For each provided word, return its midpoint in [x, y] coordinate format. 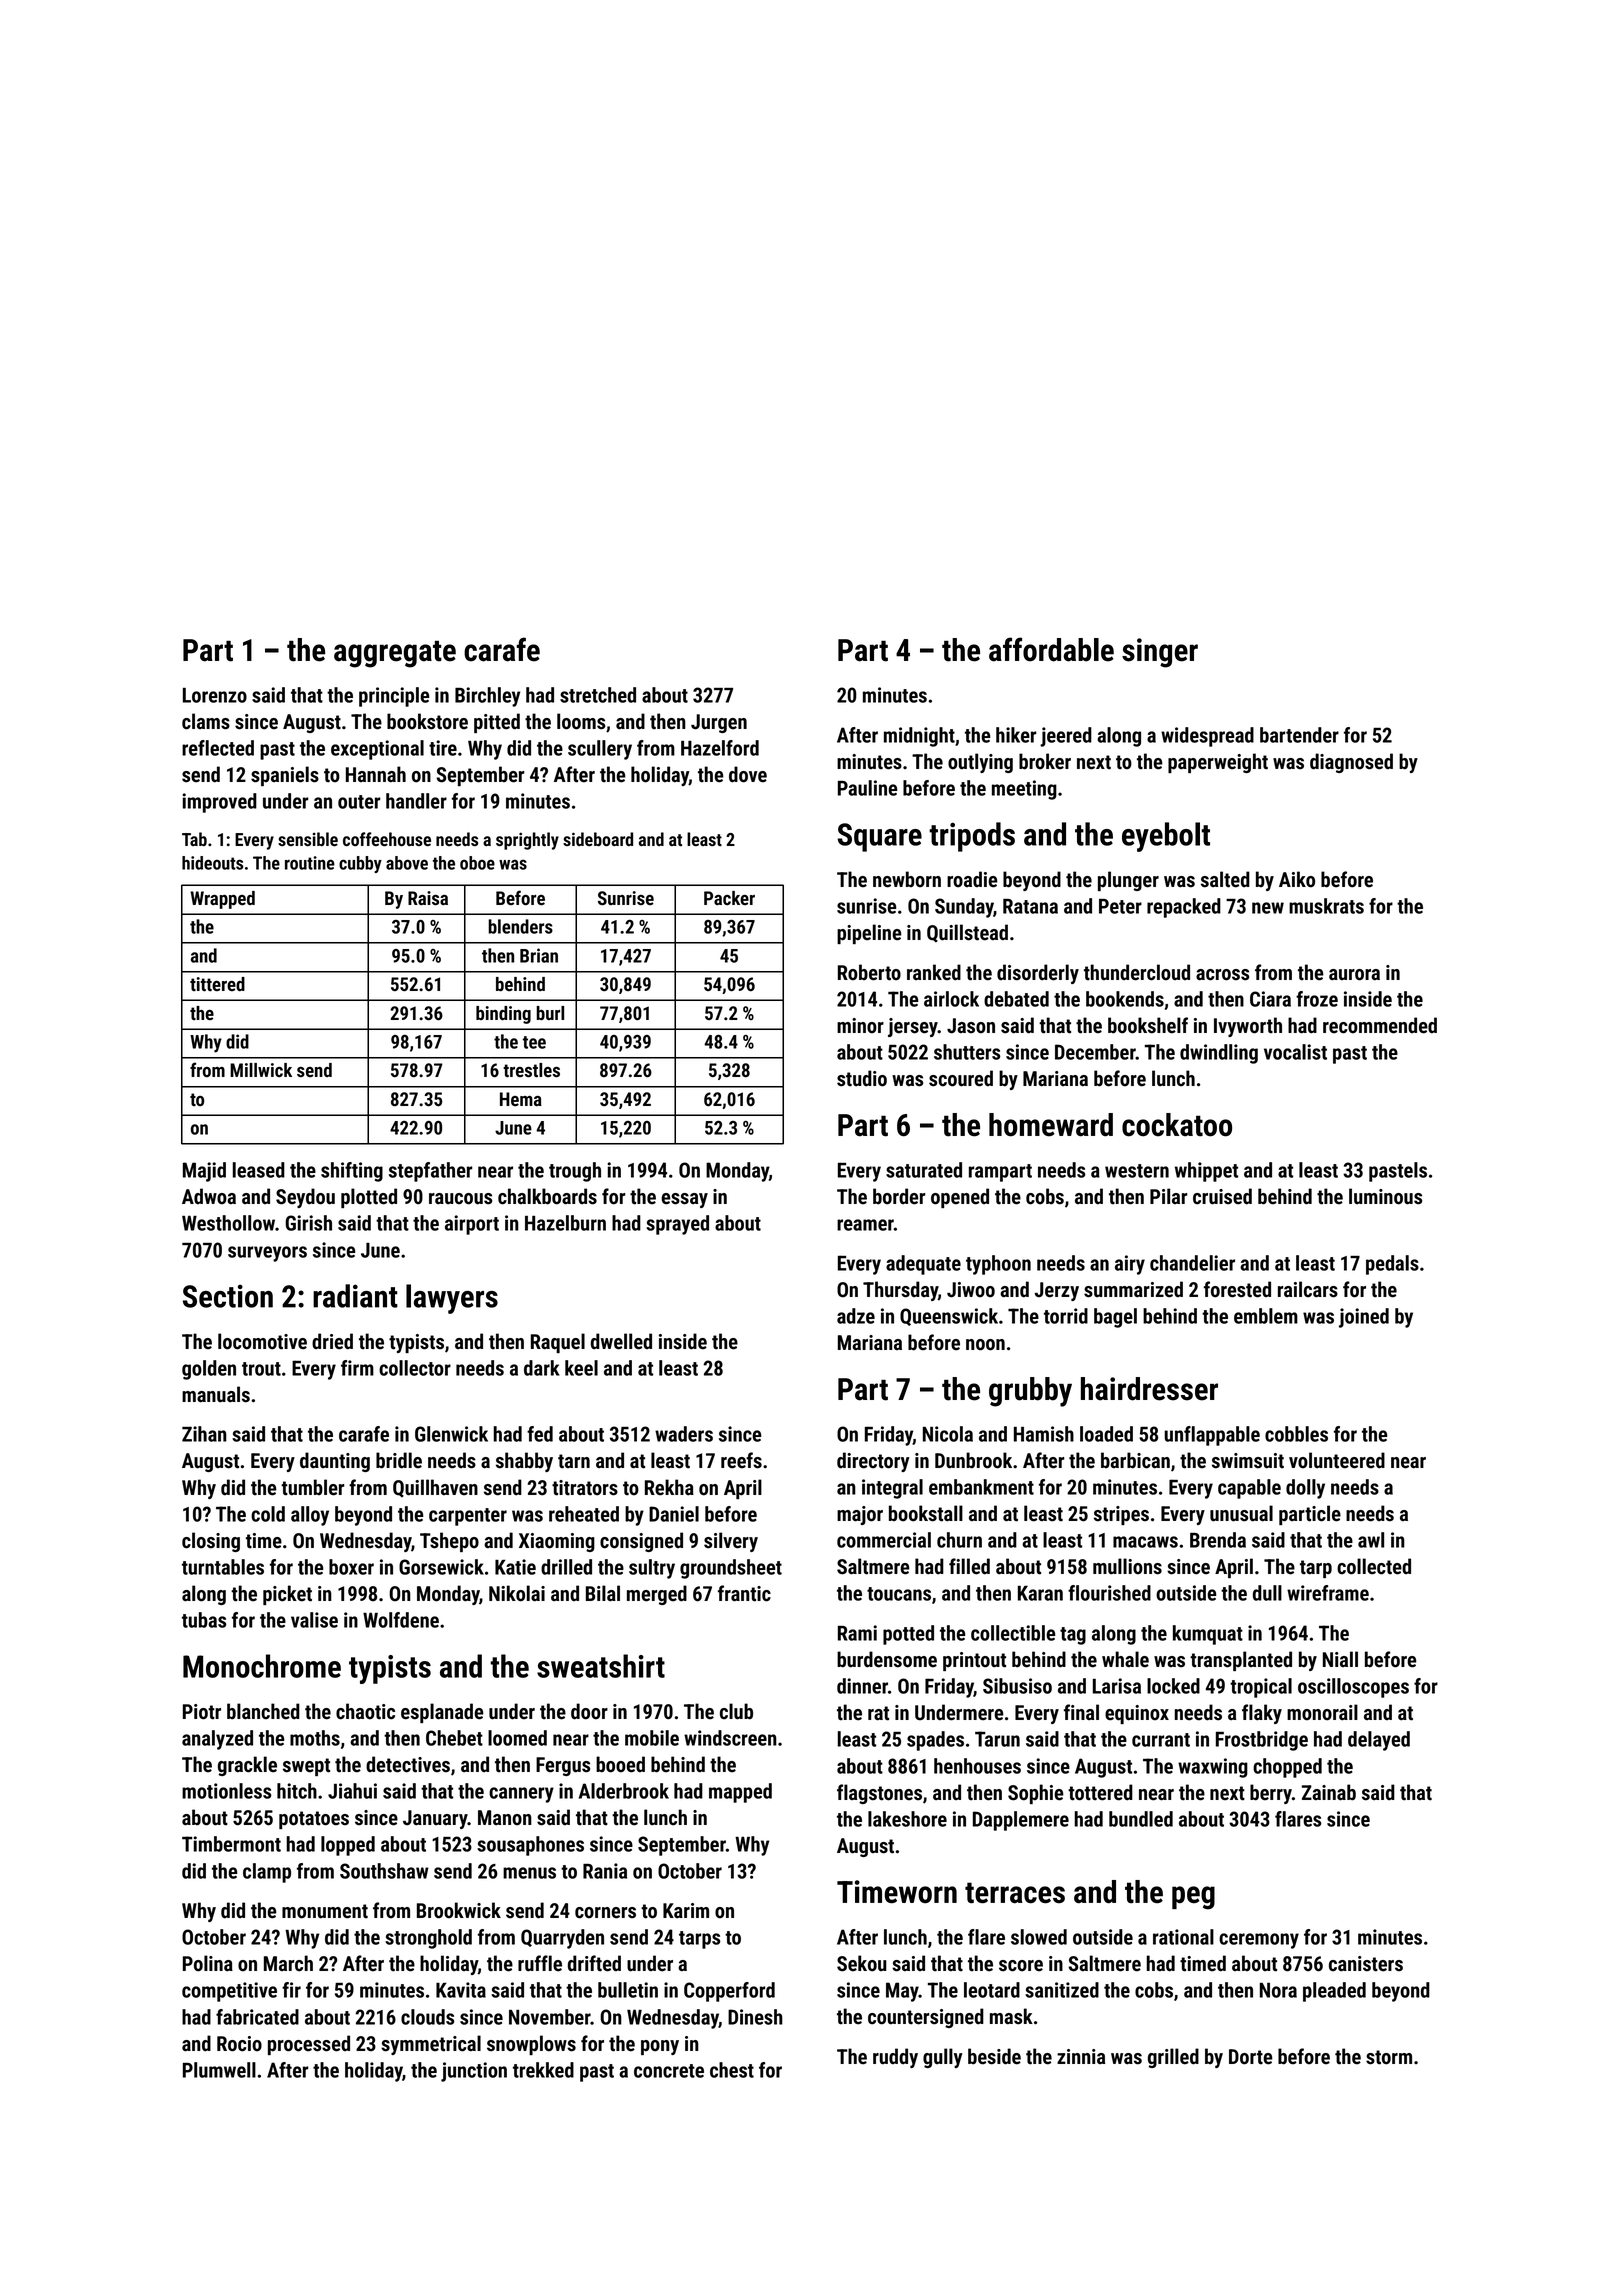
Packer [729, 898]
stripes [1121, 1515]
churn [959, 1540]
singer [1160, 653]
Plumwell [219, 2070]
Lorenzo [215, 695]
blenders [520, 926]
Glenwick [451, 1434]
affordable [1051, 649]
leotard [992, 1990]
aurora [1354, 975]
